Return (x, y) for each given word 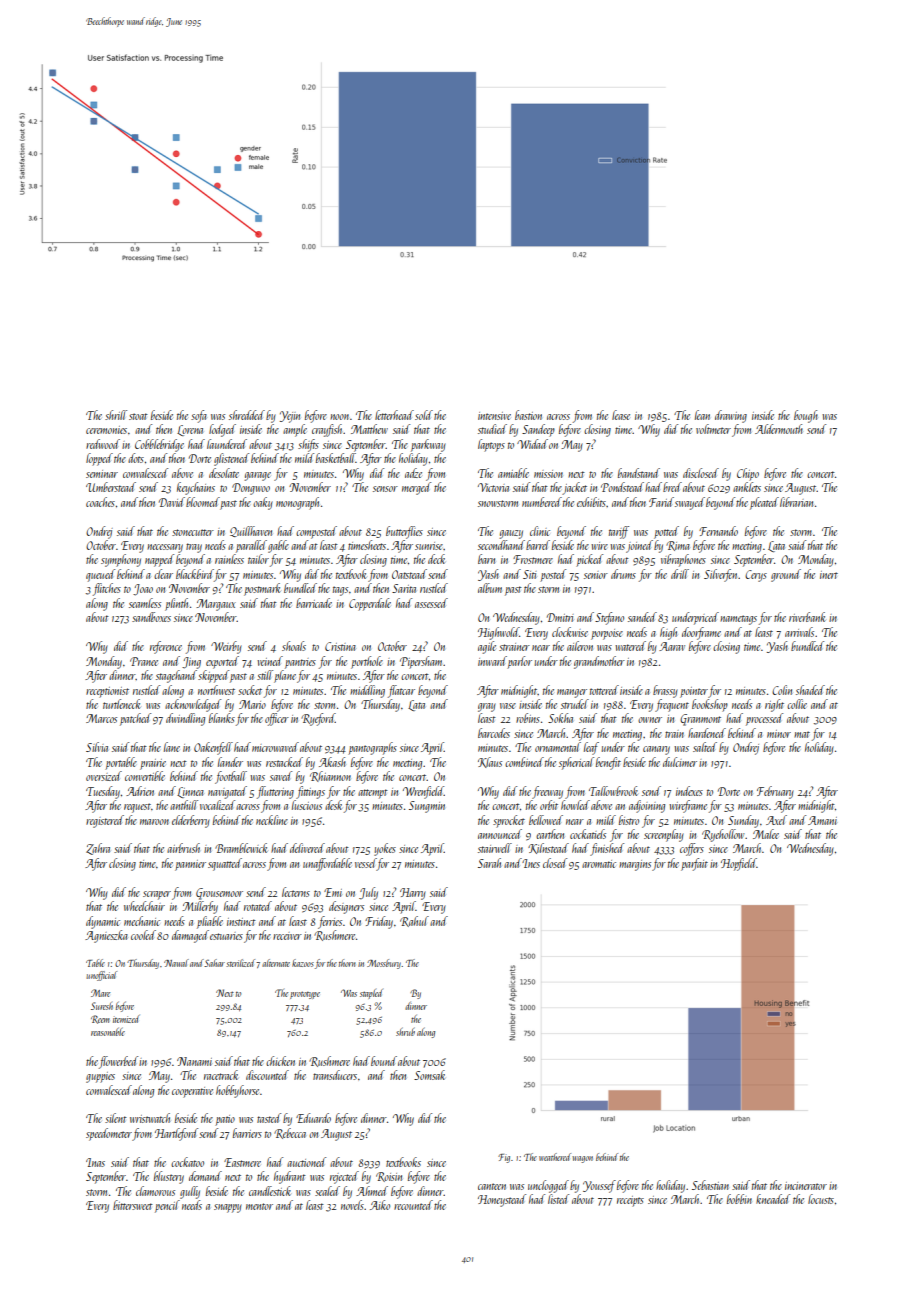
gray (487, 707)
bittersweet (133, 1205)
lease (621, 415)
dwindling (185, 719)
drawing (731, 416)
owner (650, 720)
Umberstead (111, 487)
